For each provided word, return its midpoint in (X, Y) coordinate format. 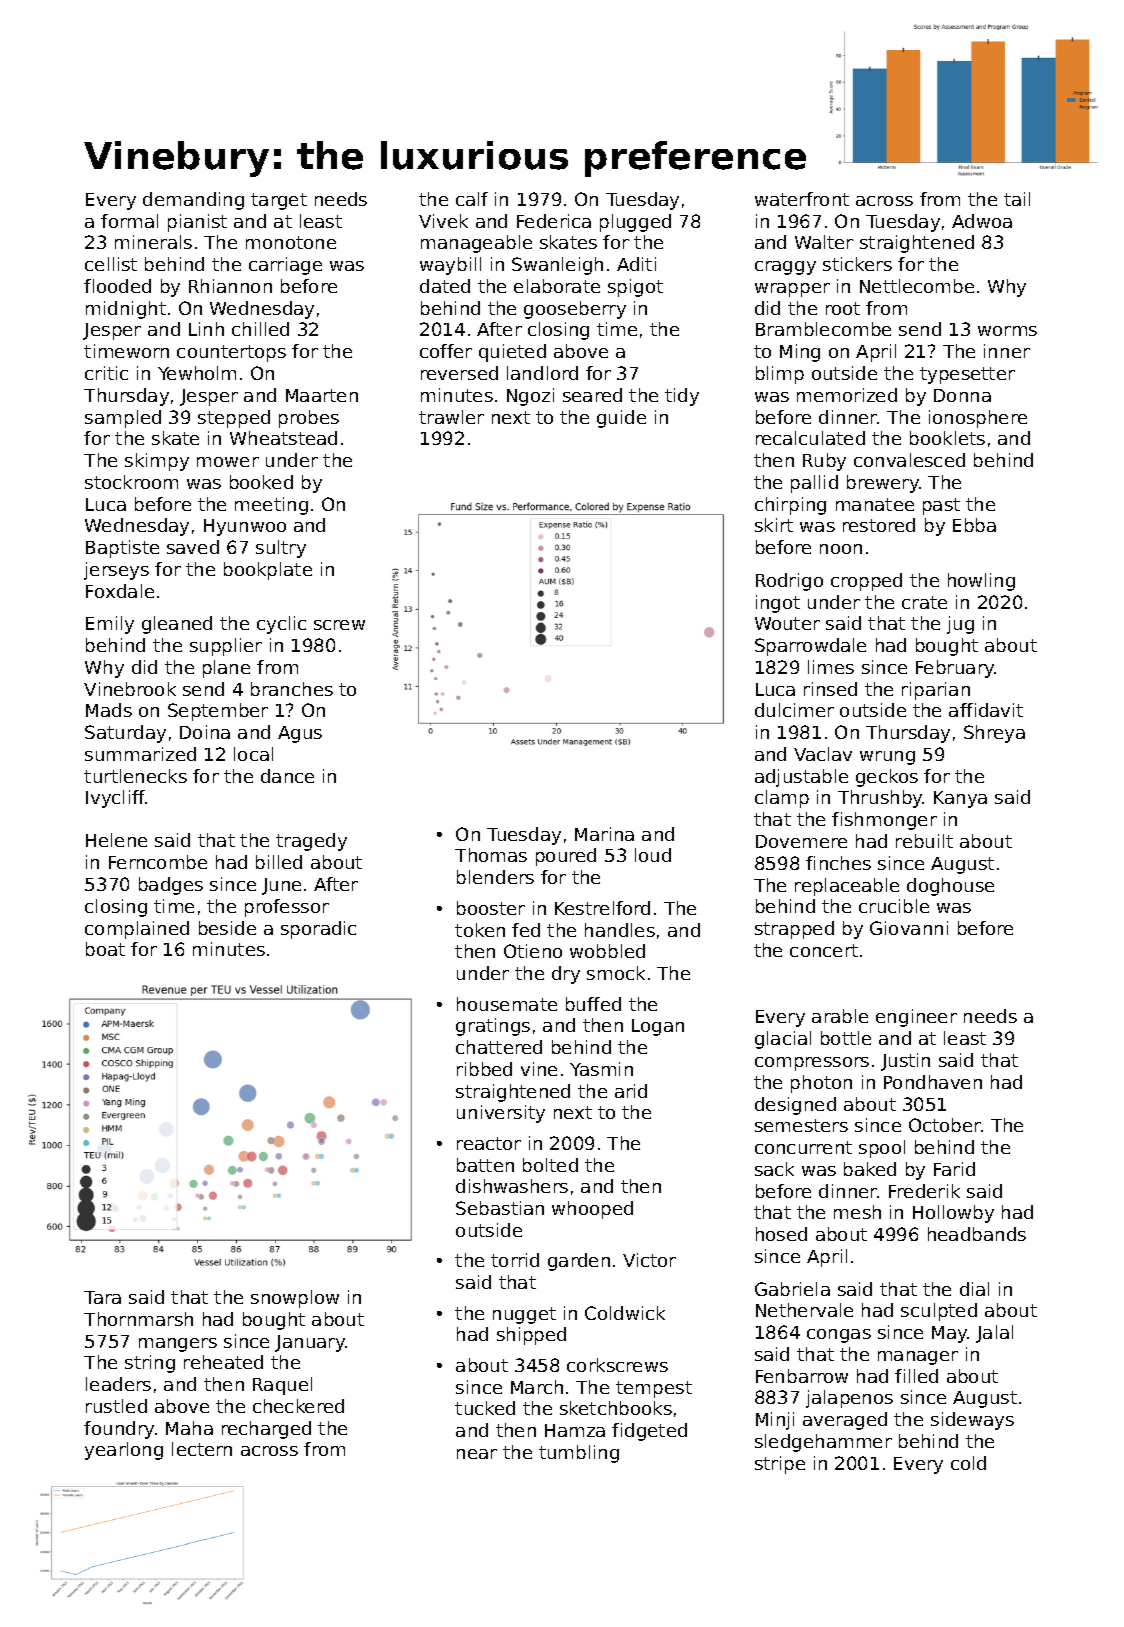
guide (621, 419)
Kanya (960, 799)
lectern (202, 1449)
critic (106, 373)
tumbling (579, 1454)
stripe (780, 1465)
